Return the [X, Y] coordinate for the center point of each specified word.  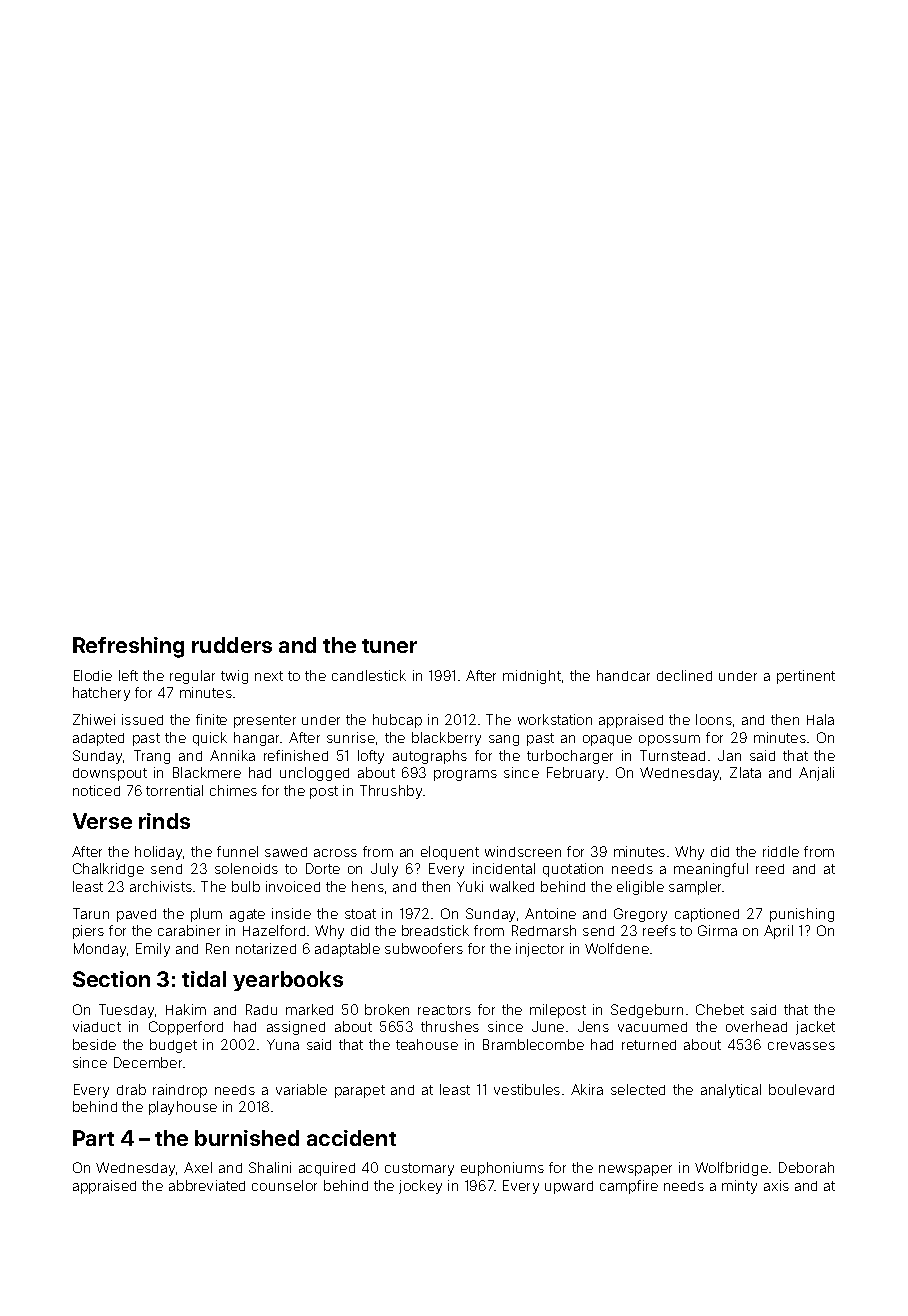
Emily [153, 950]
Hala [820, 719]
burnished [247, 1138]
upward [569, 1187]
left [128, 675]
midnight [532, 677]
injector [540, 950]
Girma [717, 930]
